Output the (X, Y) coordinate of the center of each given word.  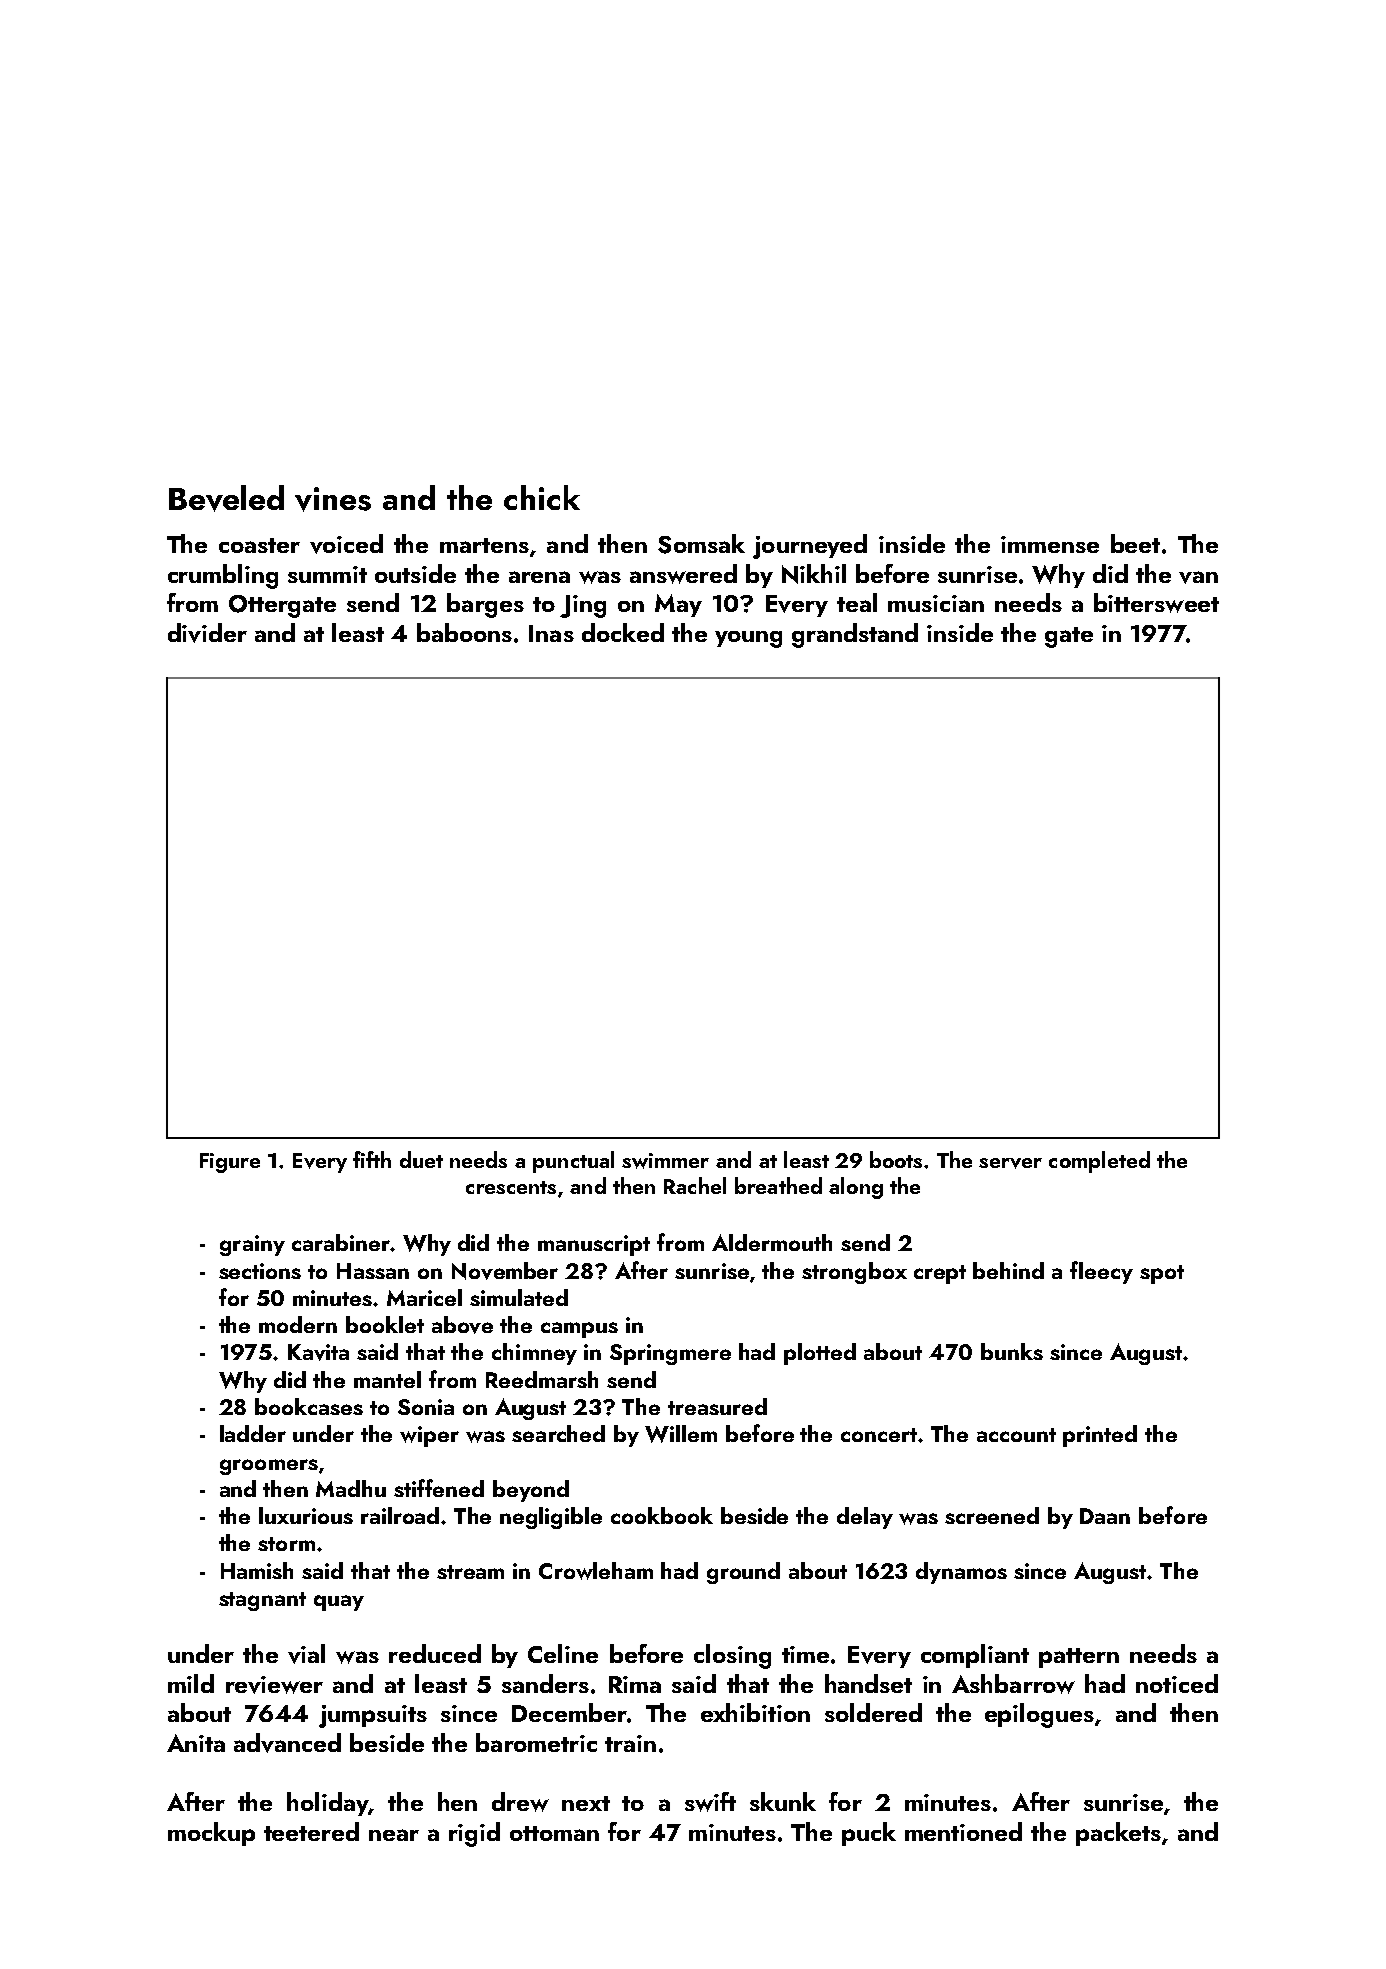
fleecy (1101, 1272)
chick (542, 497)
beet (1135, 543)
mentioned (963, 1831)
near (394, 1835)
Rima (635, 1684)
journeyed (810, 546)
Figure (230, 1163)
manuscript (594, 1245)
